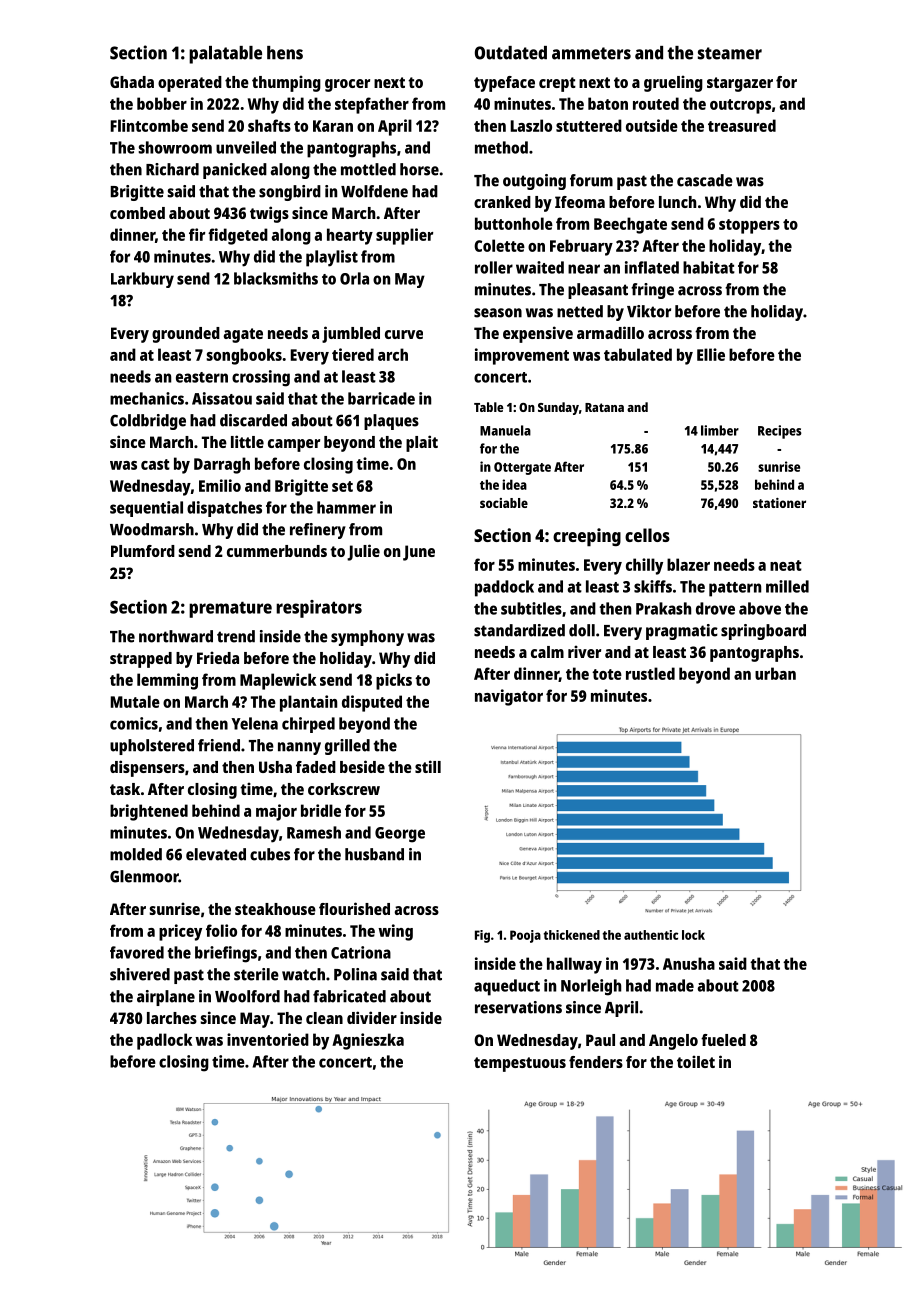  What do you see at coordinates (652, 291) in the image?
I see `fringe` at bounding box center [652, 291].
